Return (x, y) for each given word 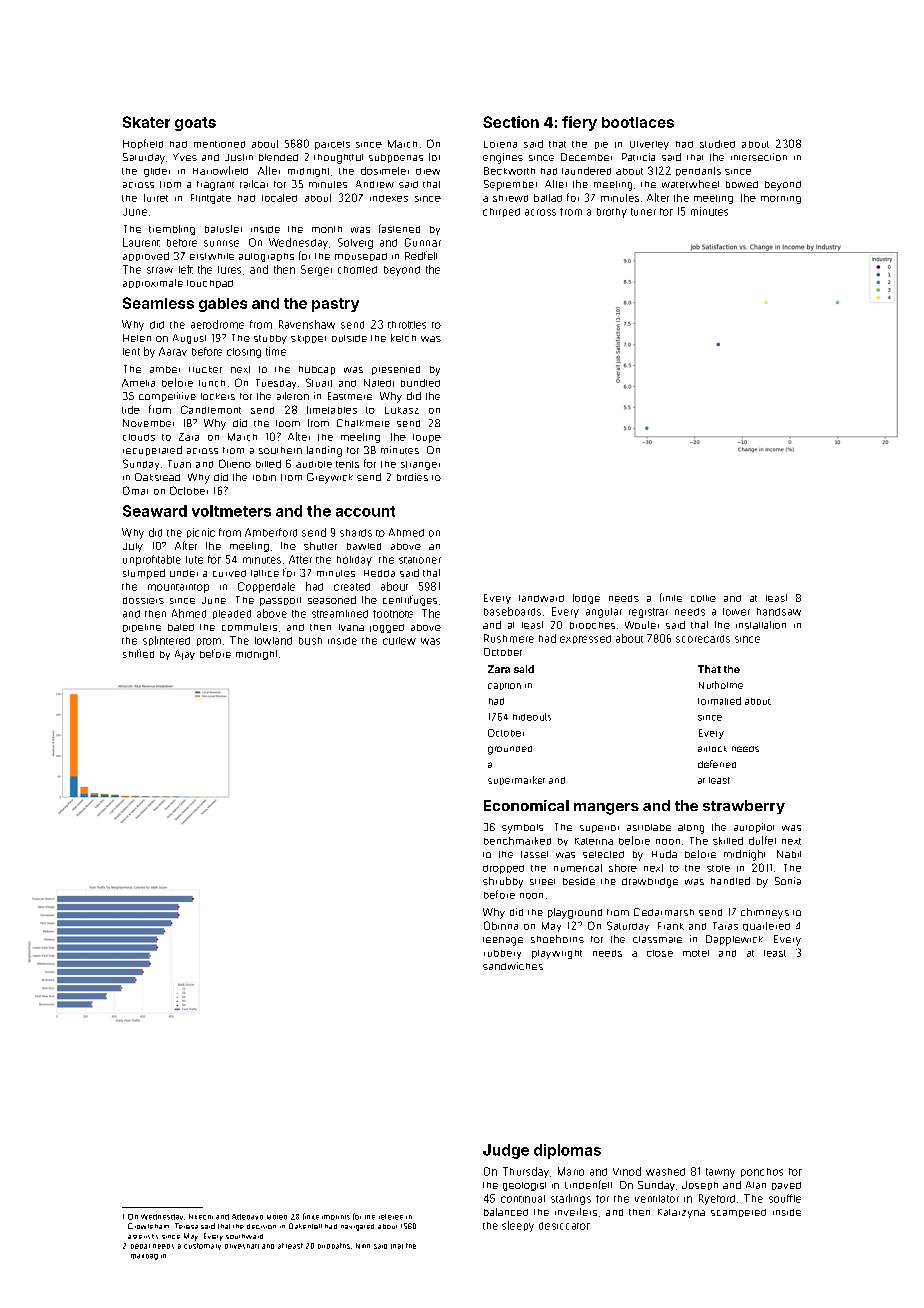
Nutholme (721, 685)
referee (391, 1217)
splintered (166, 641)
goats (195, 124)
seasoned (332, 600)
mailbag (144, 1257)
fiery (579, 123)
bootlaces (638, 122)
